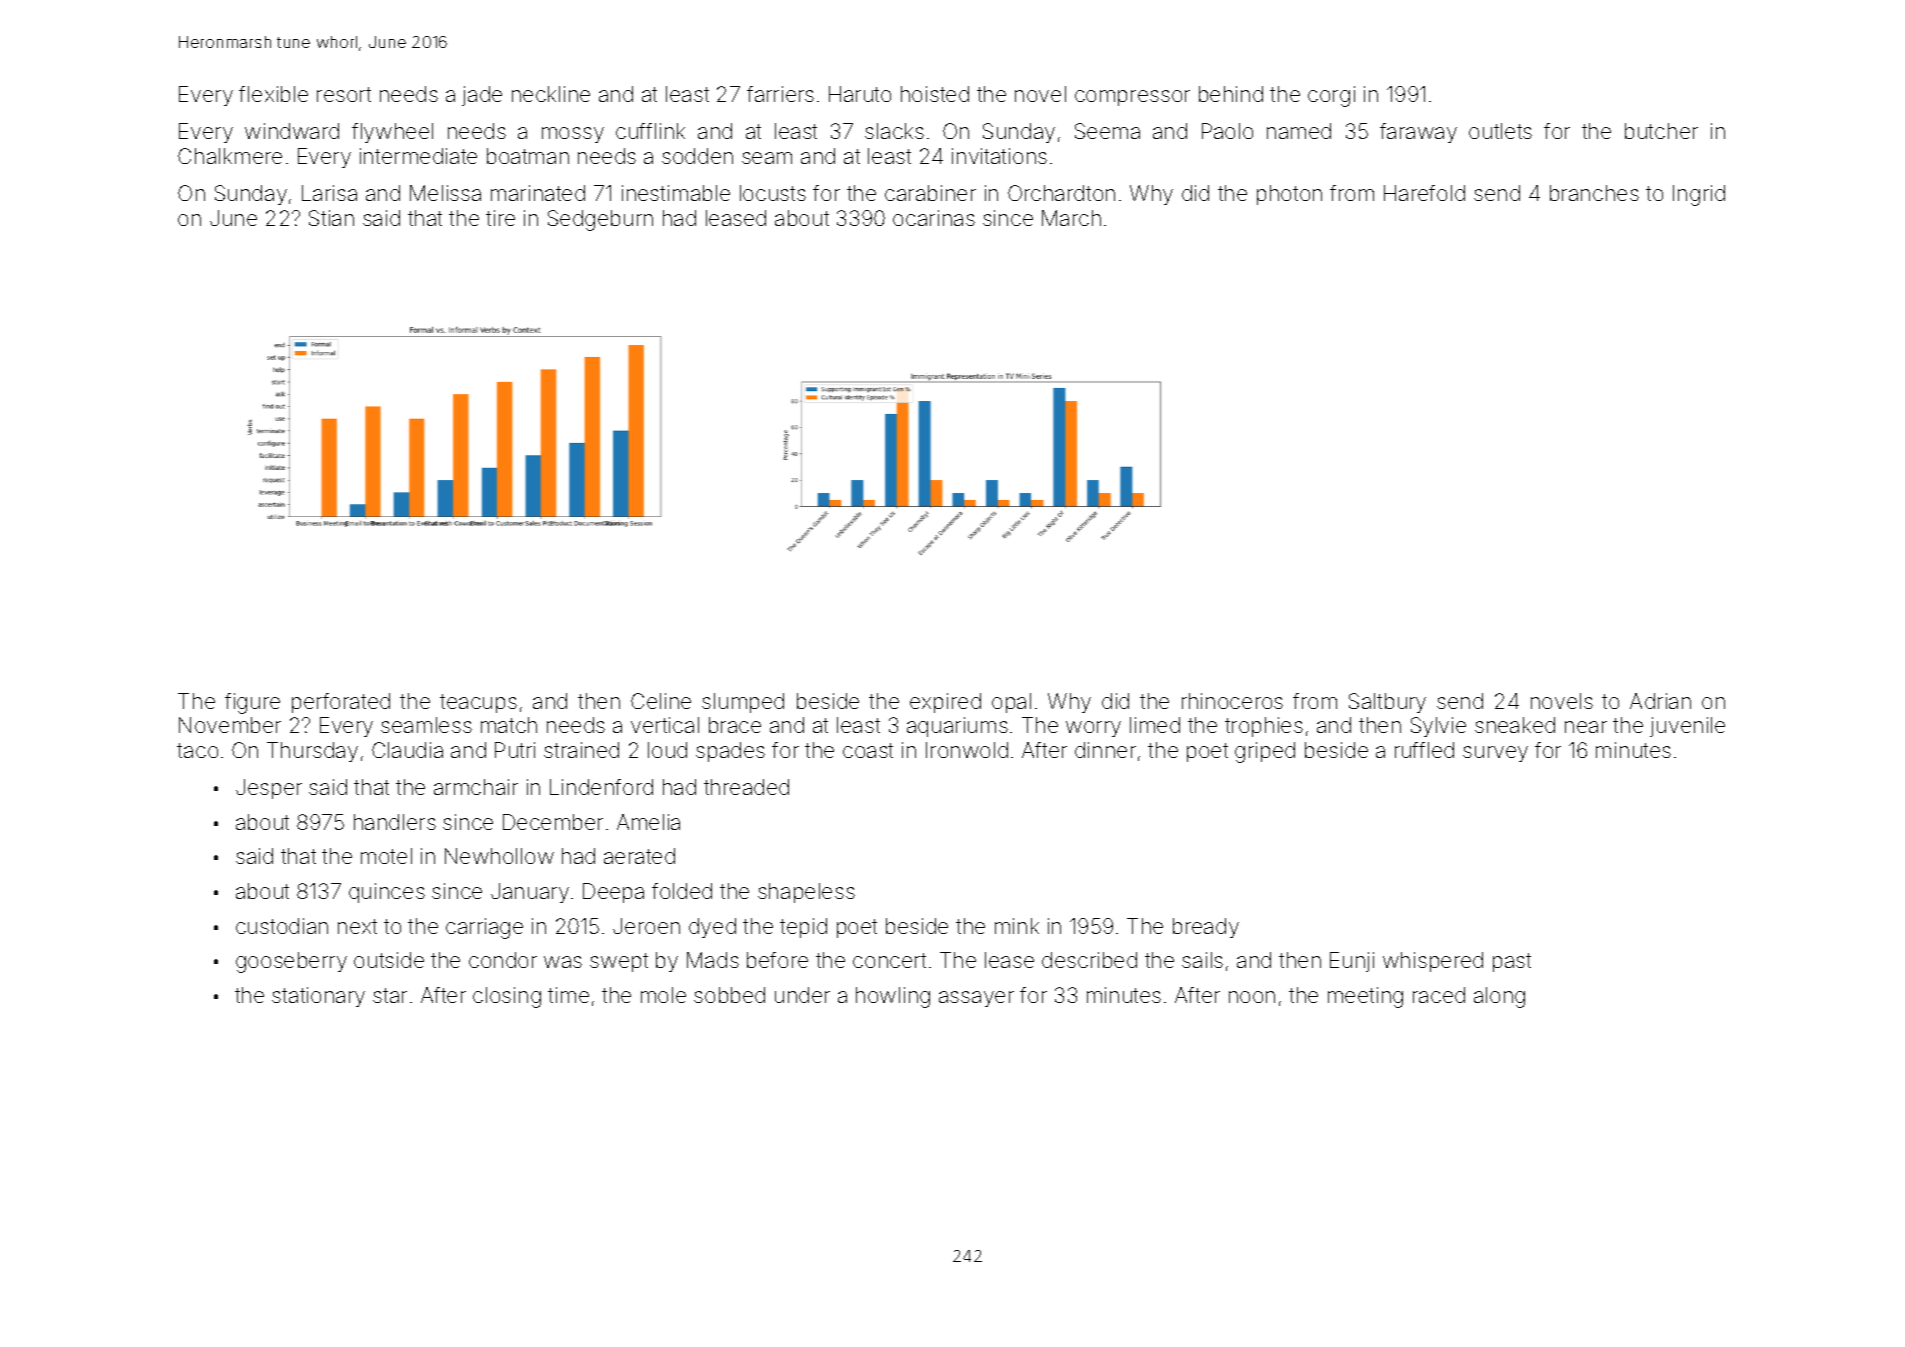 The width and height of the image is (1905, 1347). What do you see at coordinates (318, 997) in the image?
I see `stationary` at bounding box center [318, 997].
